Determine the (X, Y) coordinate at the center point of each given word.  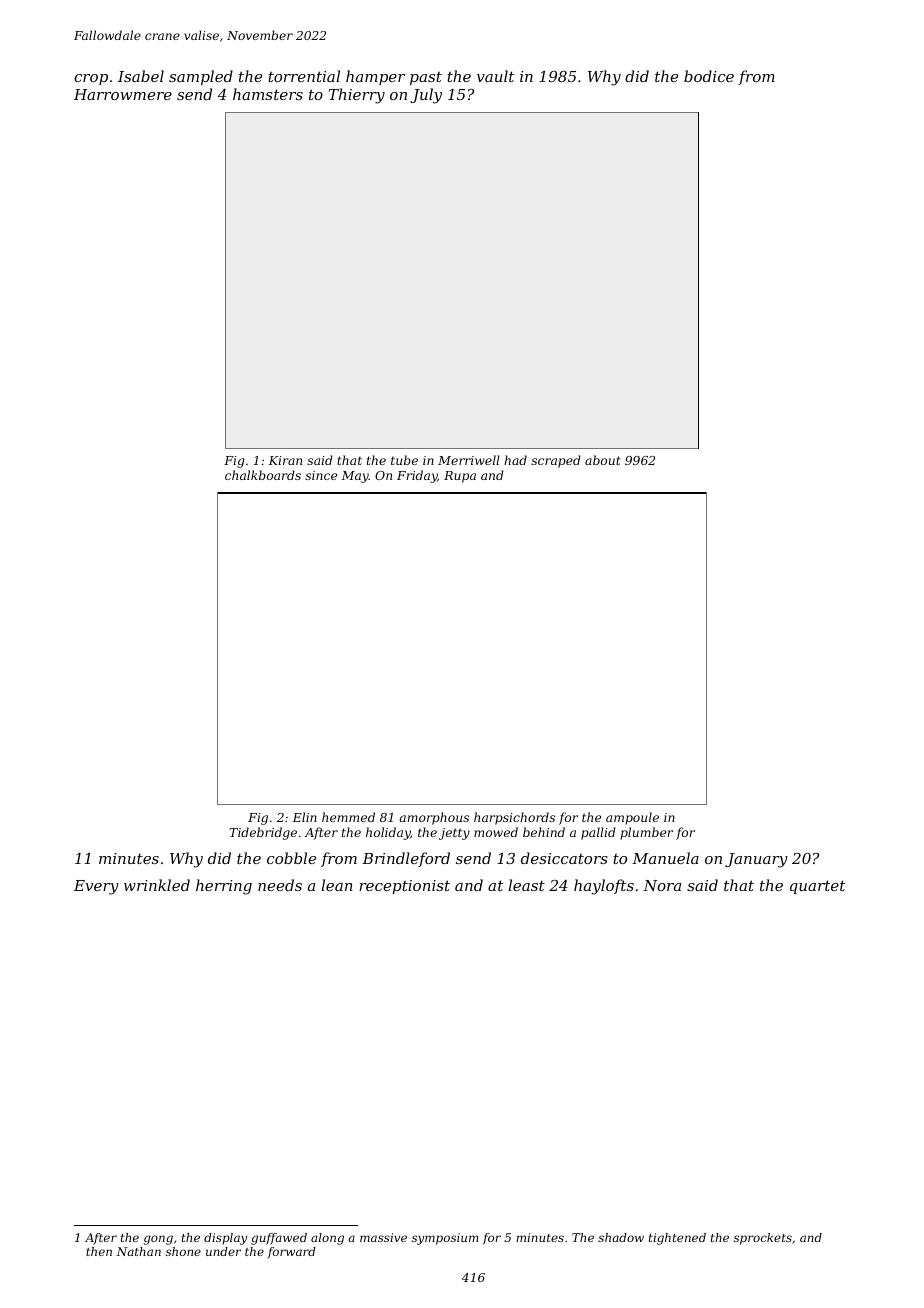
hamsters (268, 94)
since (321, 475)
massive (383, 1237)
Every (96, 887)
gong (158, 1240)
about (603, 460)
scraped (556, 461)
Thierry (357, 96)
